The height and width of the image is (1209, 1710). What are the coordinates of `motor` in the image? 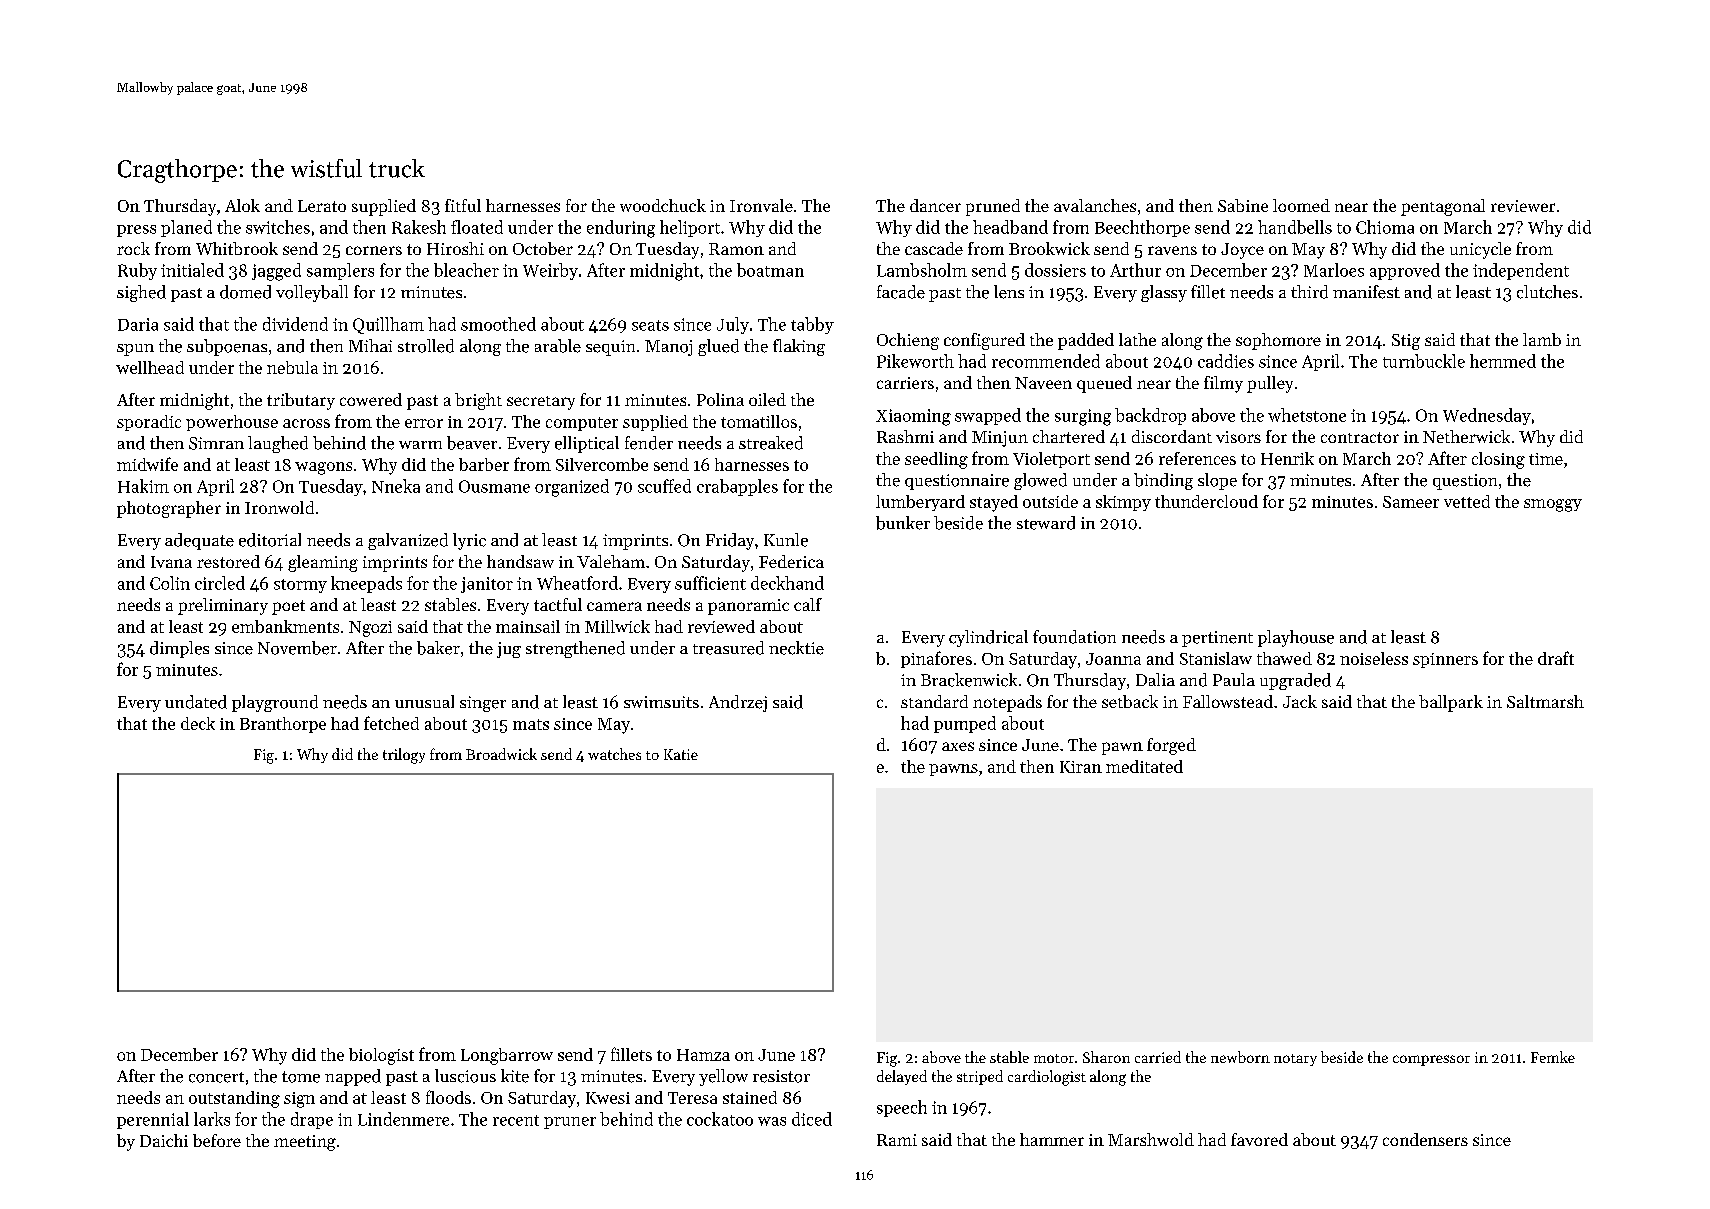 It's located at (1054, 1058).
